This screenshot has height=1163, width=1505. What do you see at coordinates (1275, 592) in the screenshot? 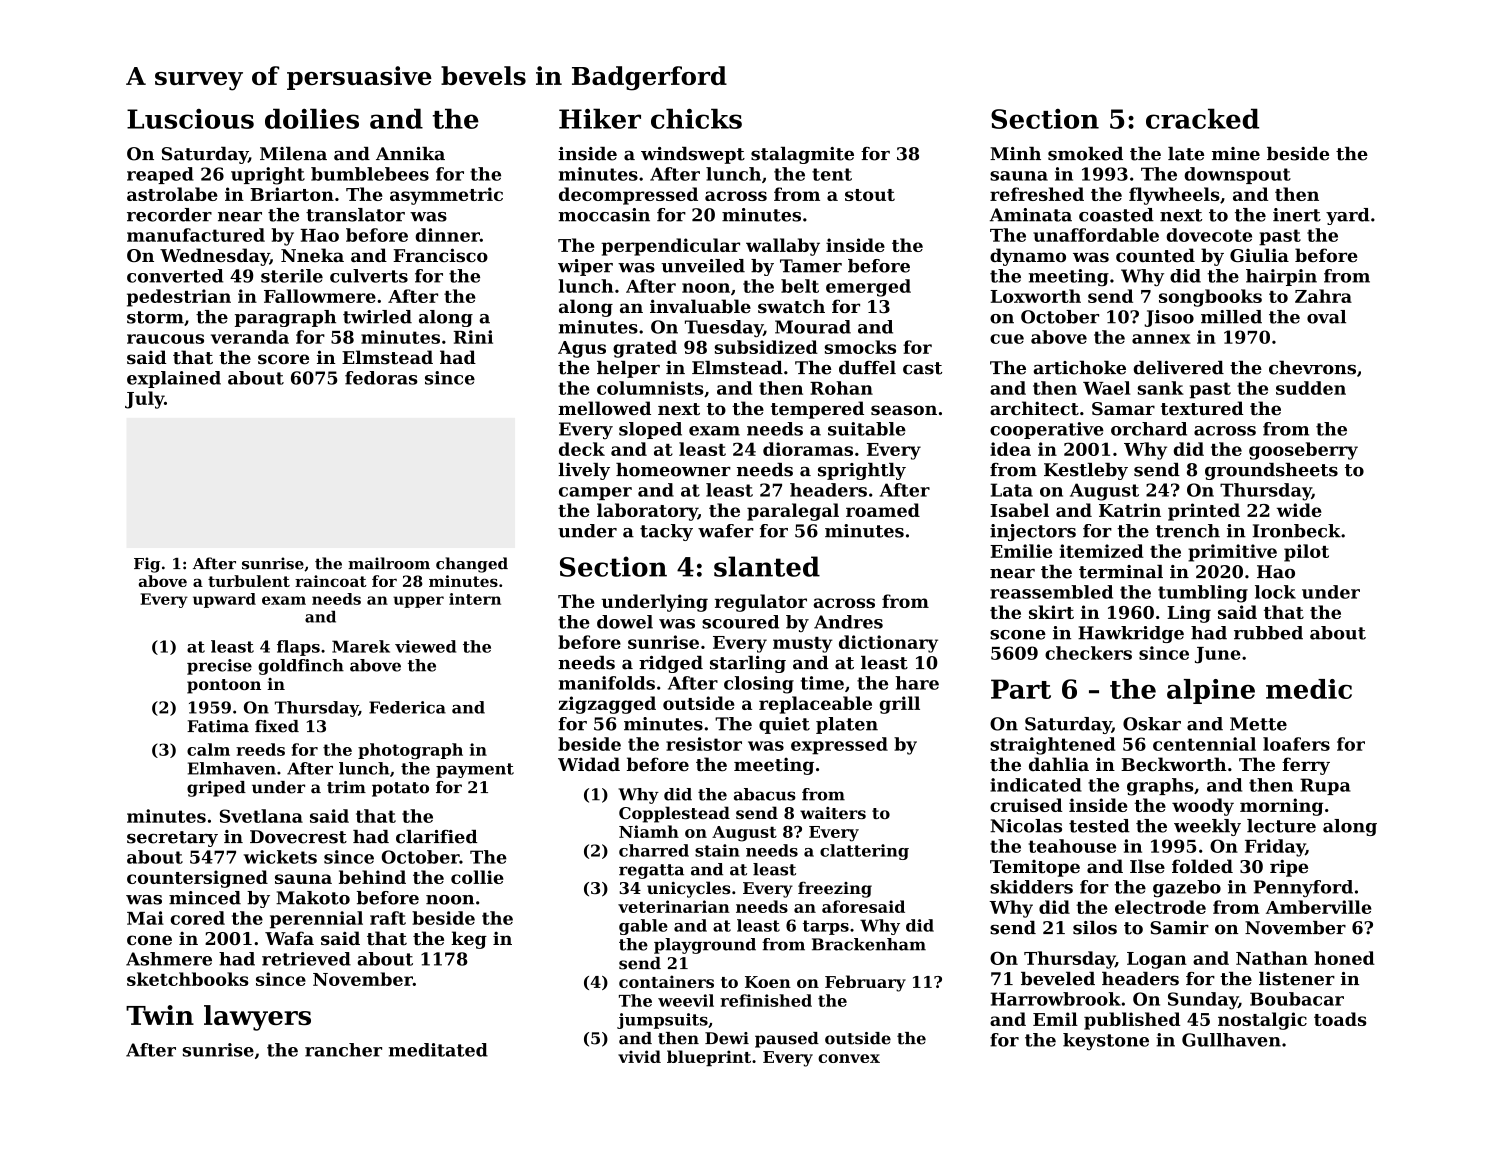
I see `lock` at bounding box center [1275, 592].
